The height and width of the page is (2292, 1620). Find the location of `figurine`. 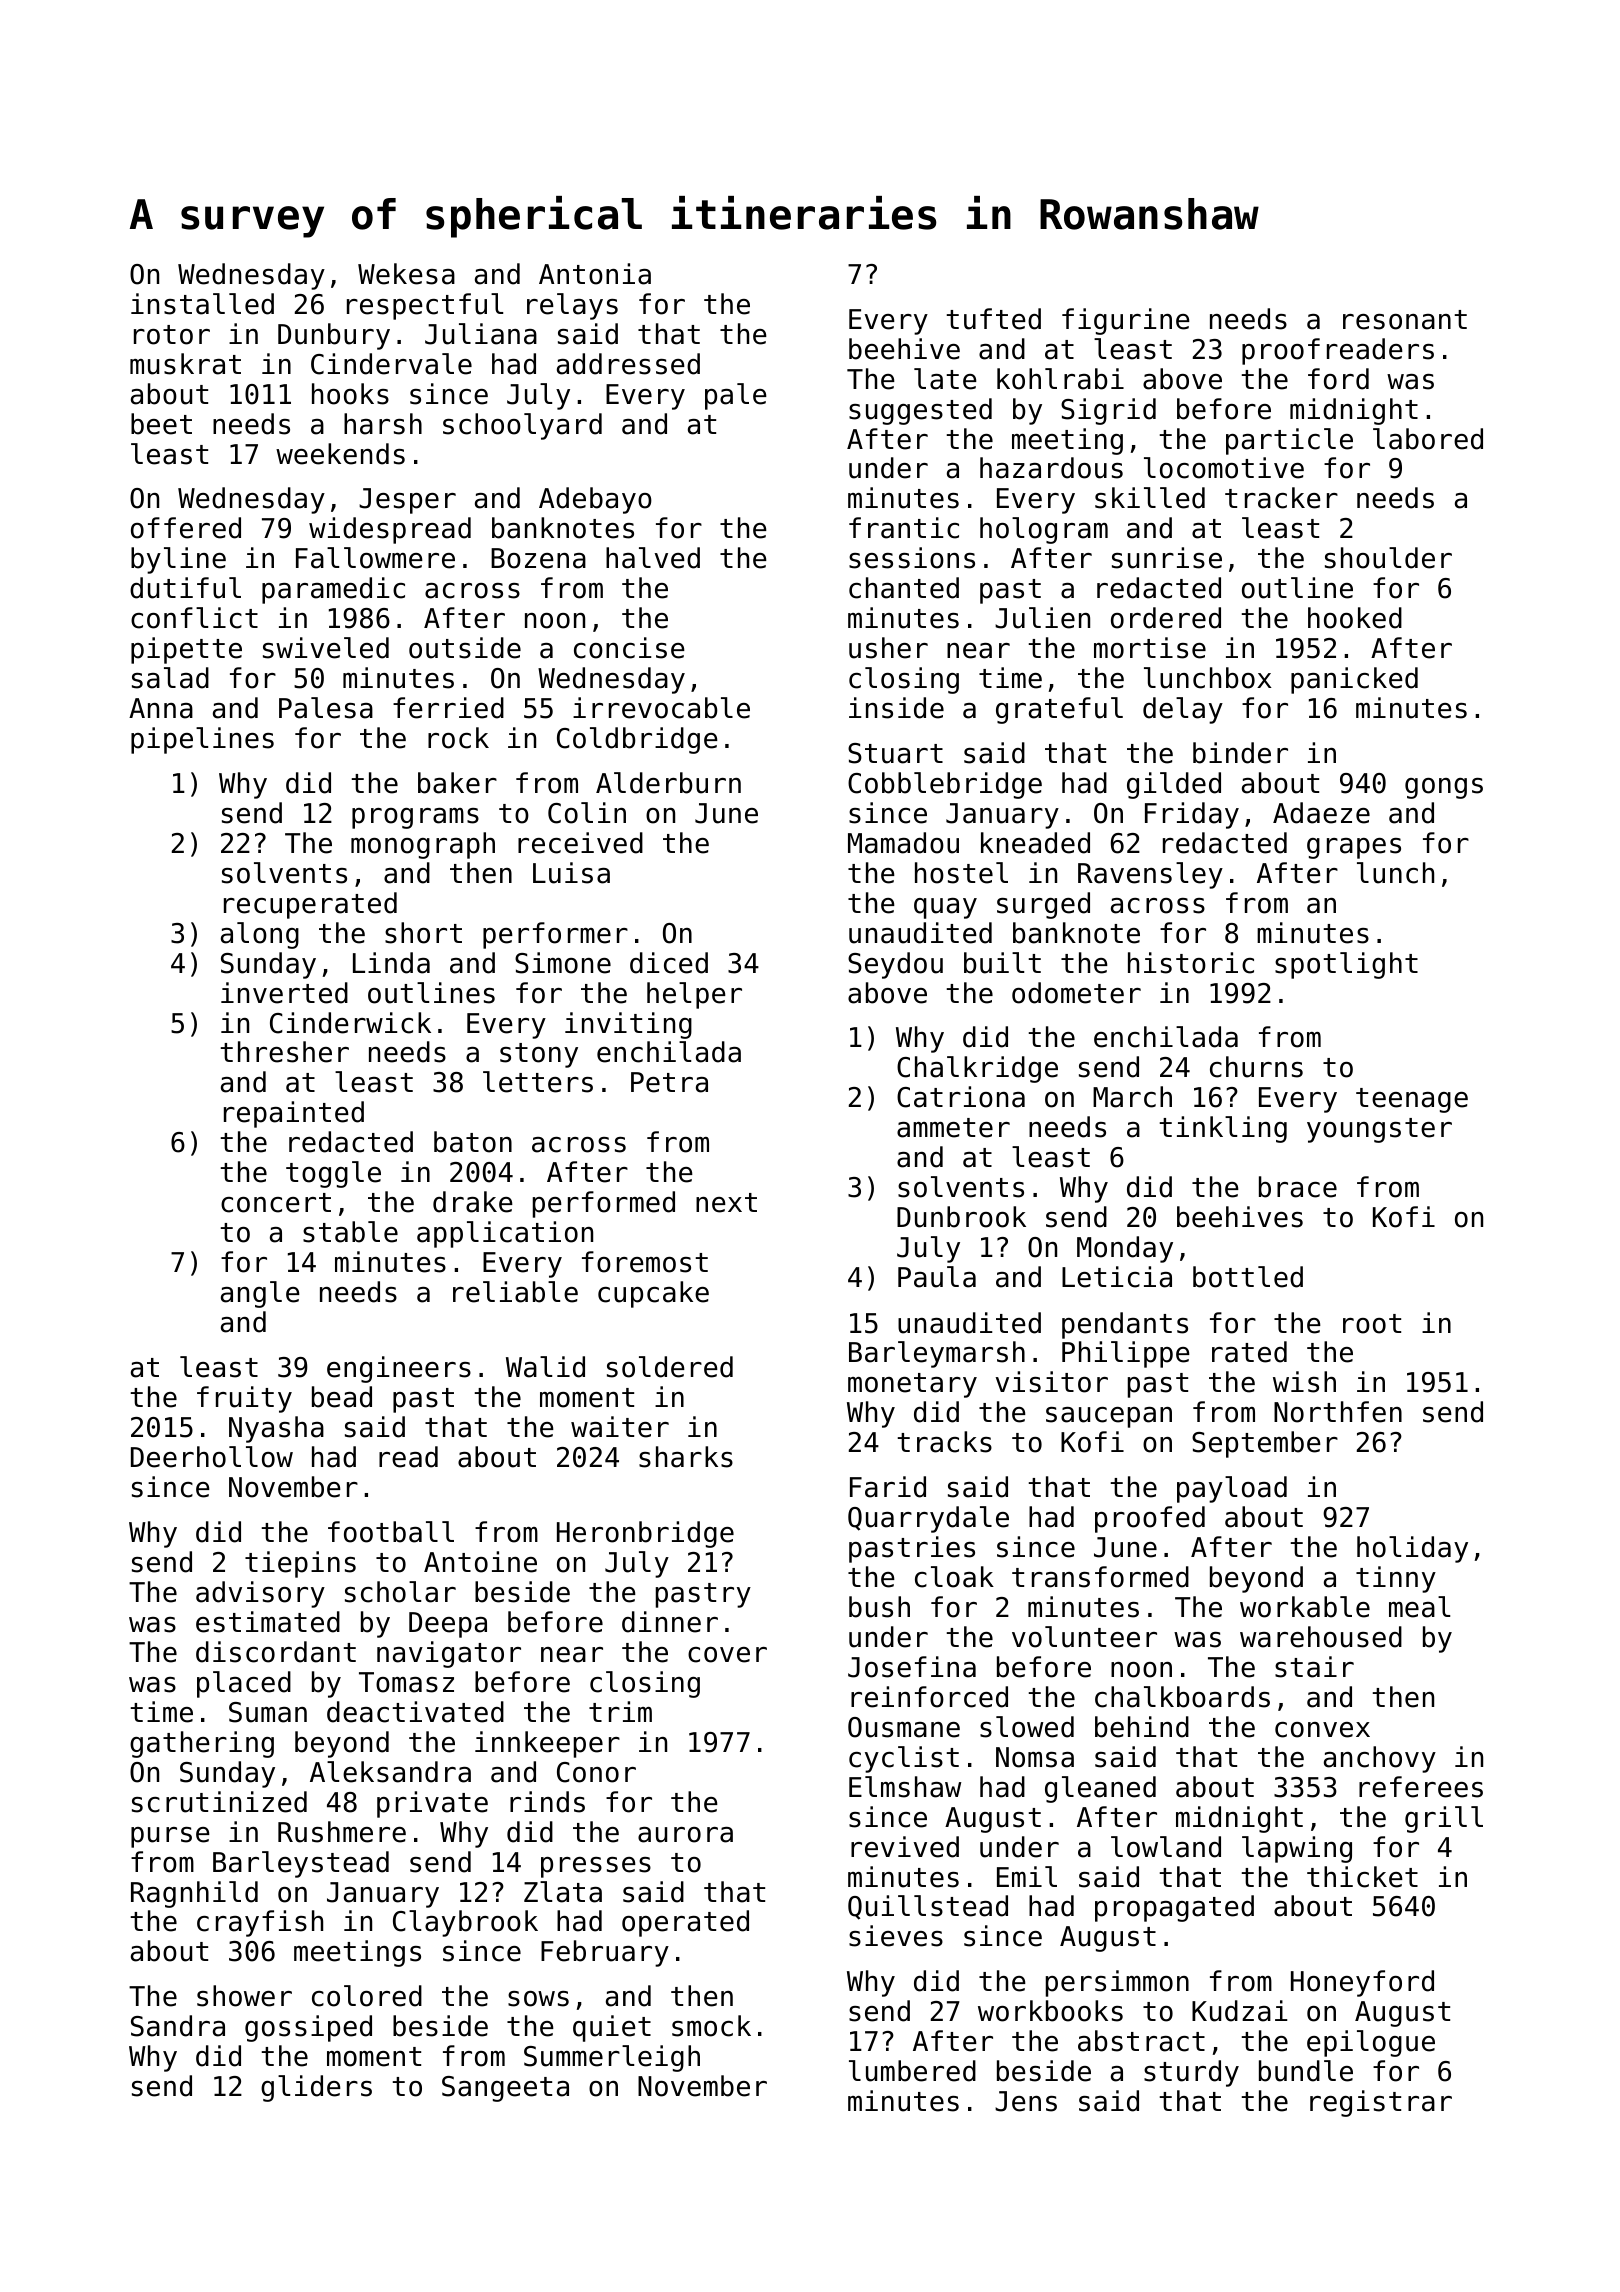

figurine is located at coordinates (1126, 321).
